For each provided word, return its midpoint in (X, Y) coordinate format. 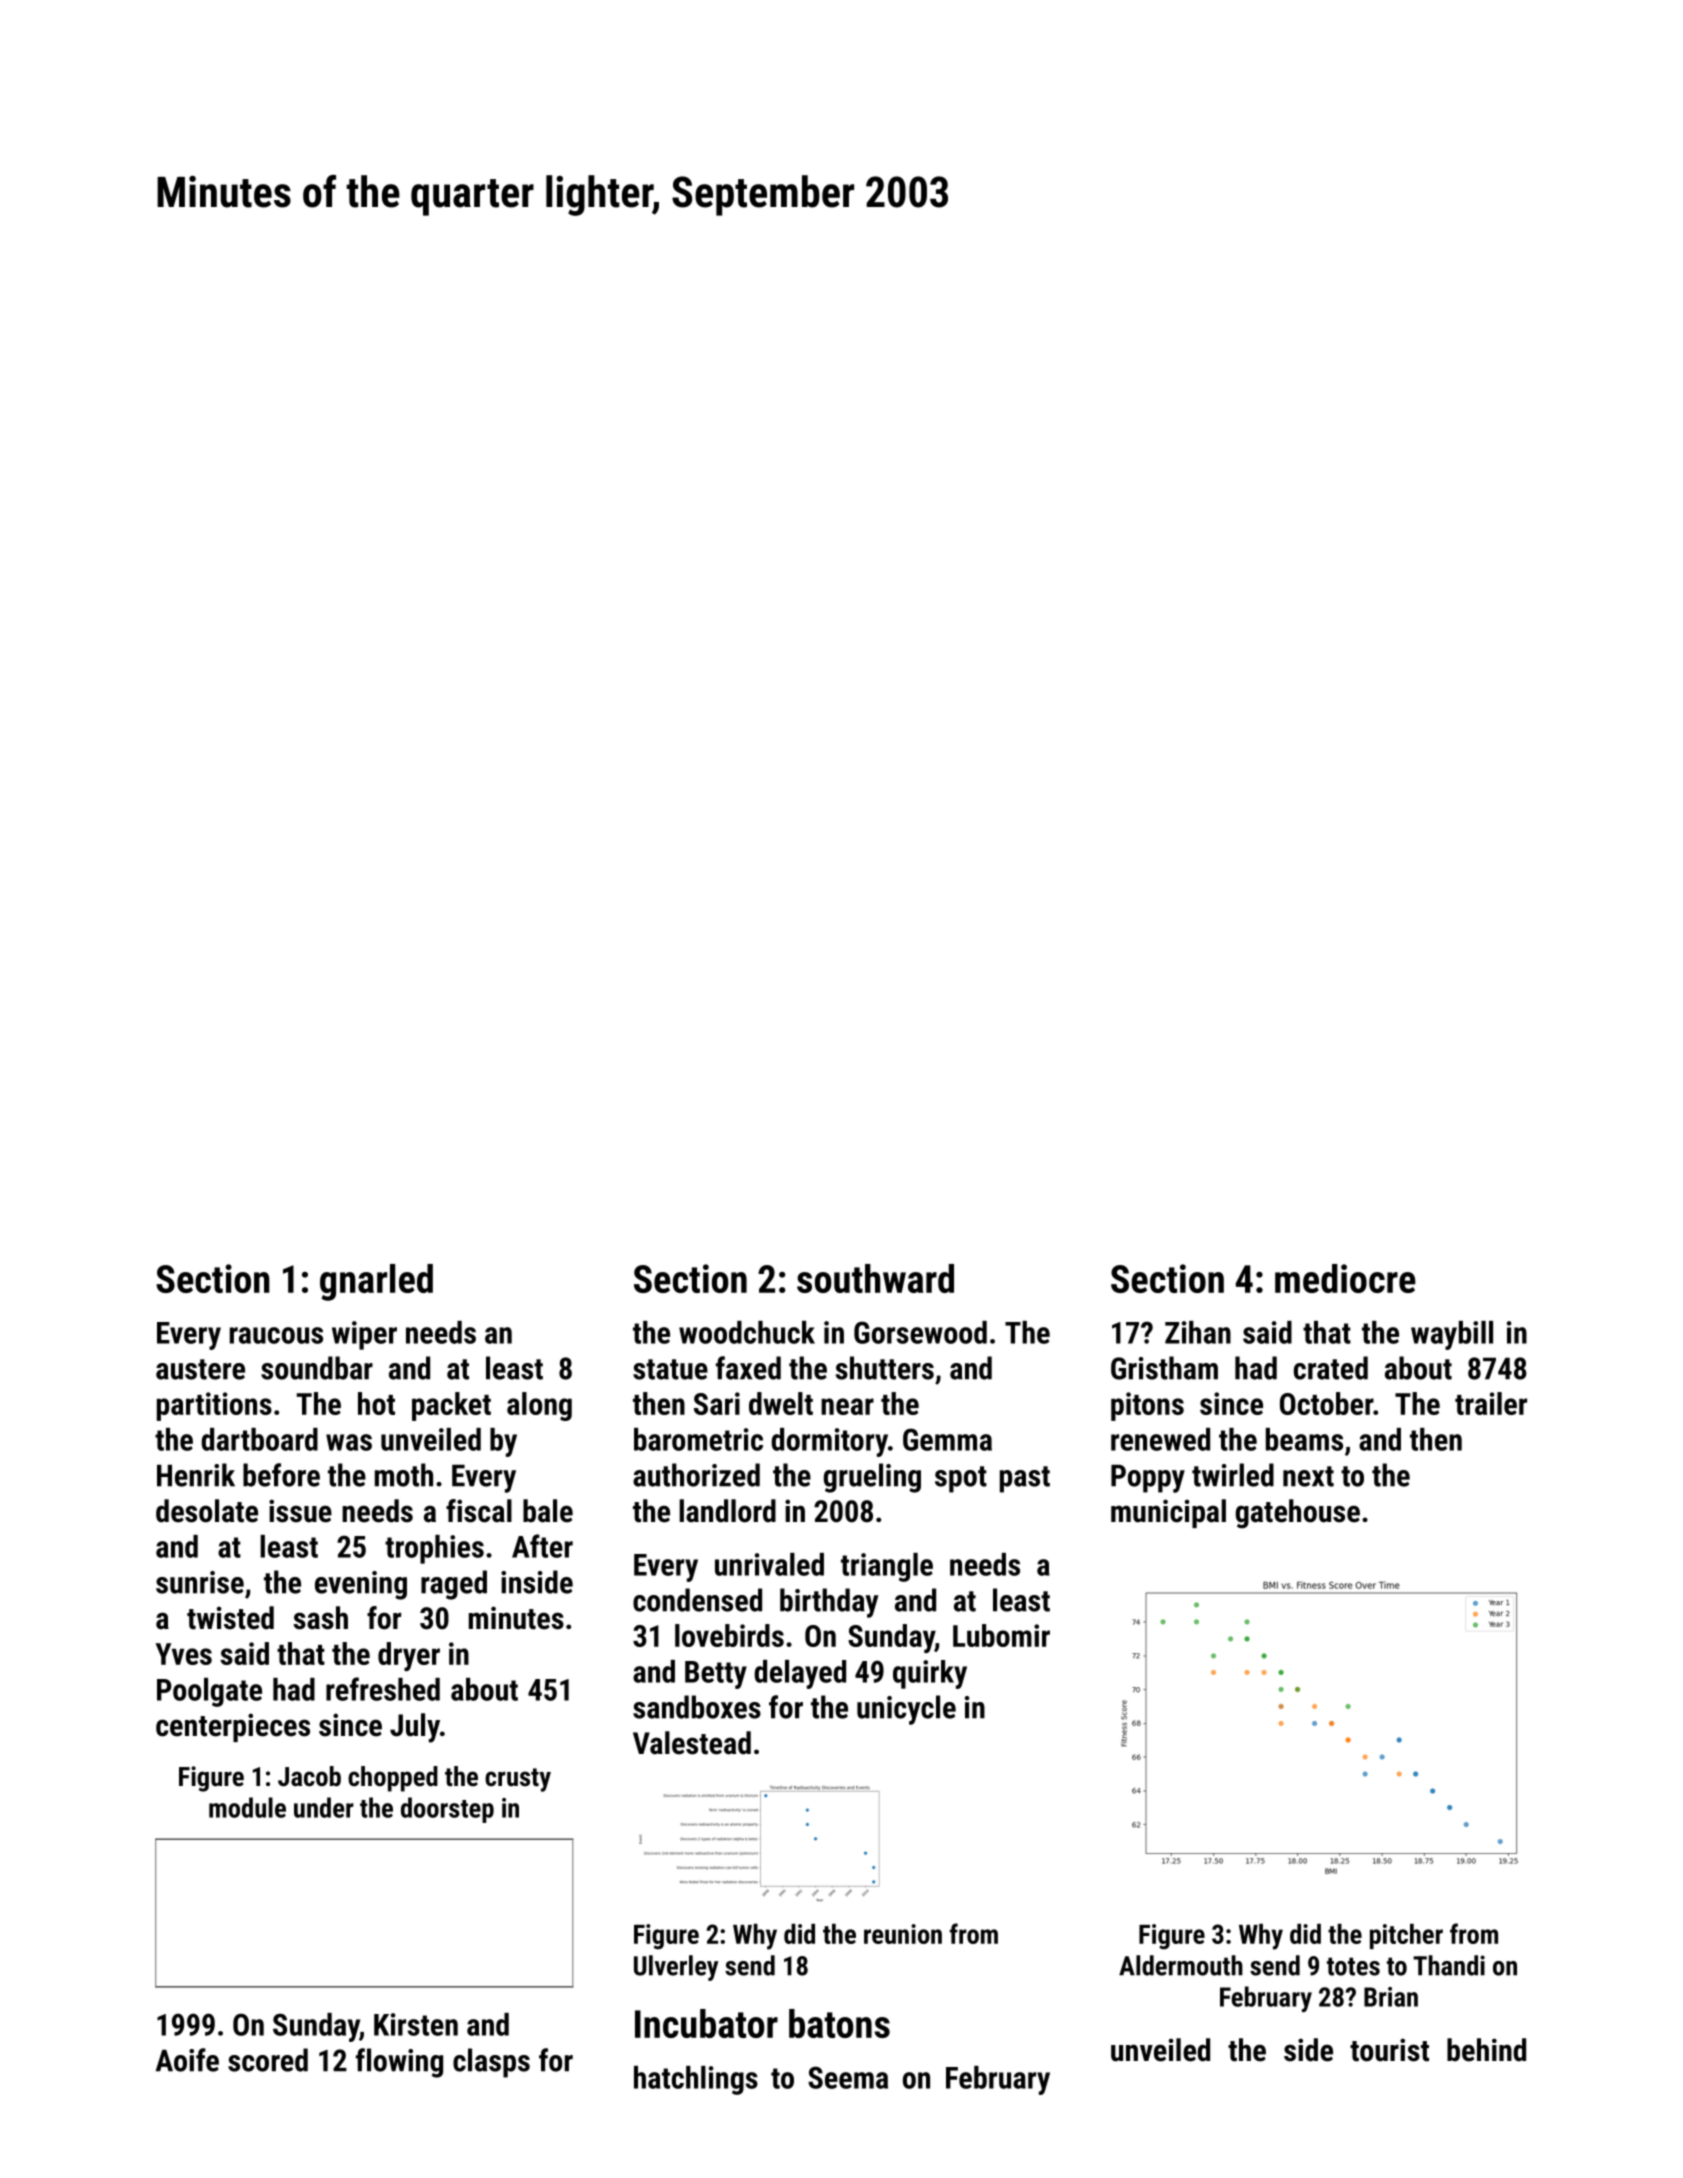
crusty (518, 1780)
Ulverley (676, 1968)
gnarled (376, 1282)
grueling (872, 1478)
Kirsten (416, 2024)
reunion (903, 1934)
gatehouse (1298, 1514)
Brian (1391, 1997)
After (542, 1546)
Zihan (1198, 1332)
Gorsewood (920, 1332)
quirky (930, 1674)
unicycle (906, 1710)
